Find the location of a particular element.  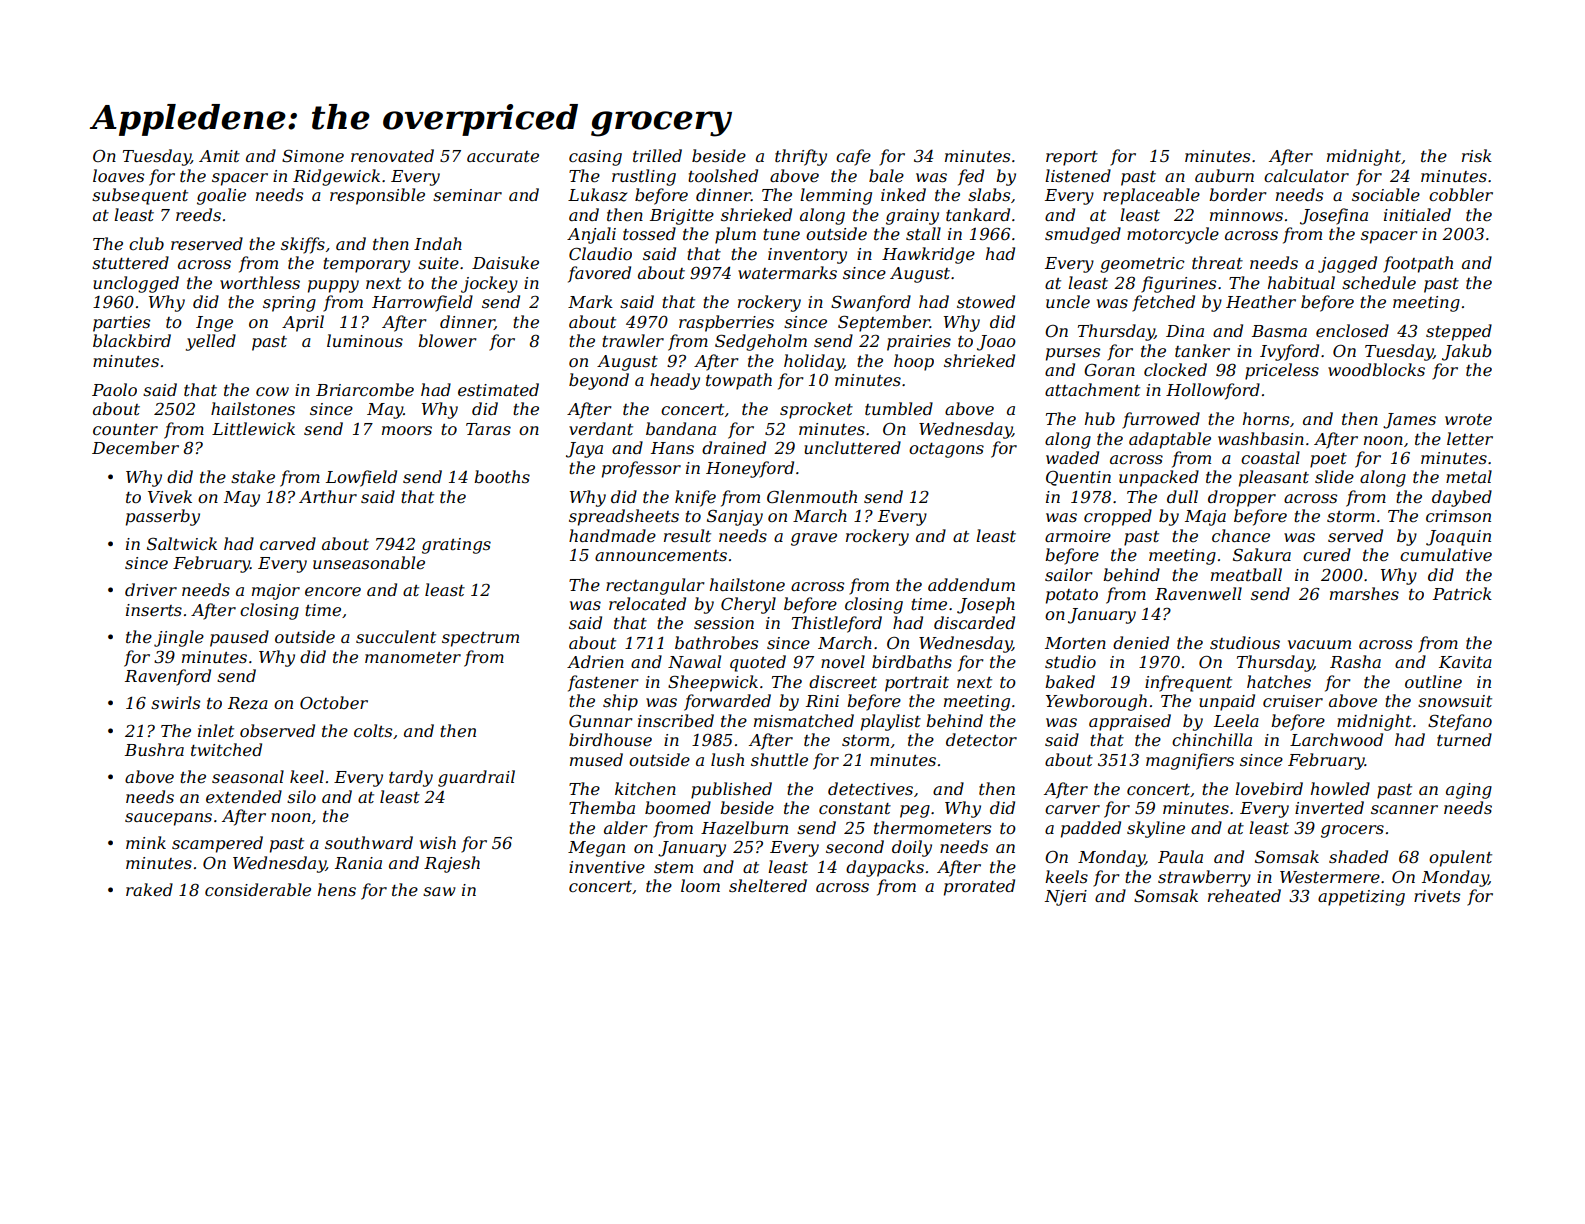

renovated is located at coordinates (392, 155).
